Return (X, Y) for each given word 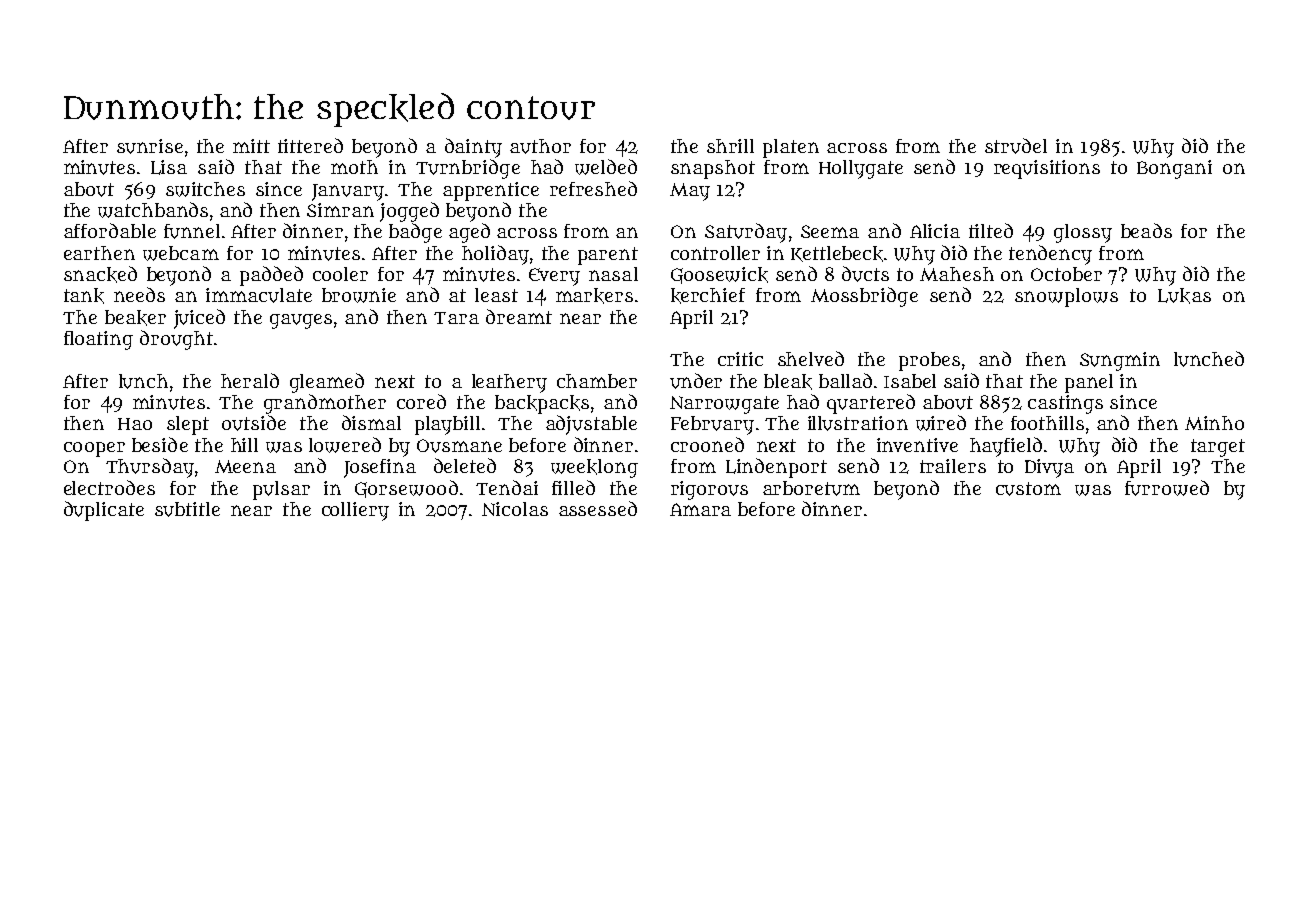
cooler (340, 274)
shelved (811, 358)
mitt (251, 146)
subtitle (187, 509)
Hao (135, 424)
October (1066, 274)
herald (250, 380)
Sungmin (1120, 361)
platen (791, 148)
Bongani (1174, 169)
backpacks (542, 404)
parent (608, 256)
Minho (1214, 423)
